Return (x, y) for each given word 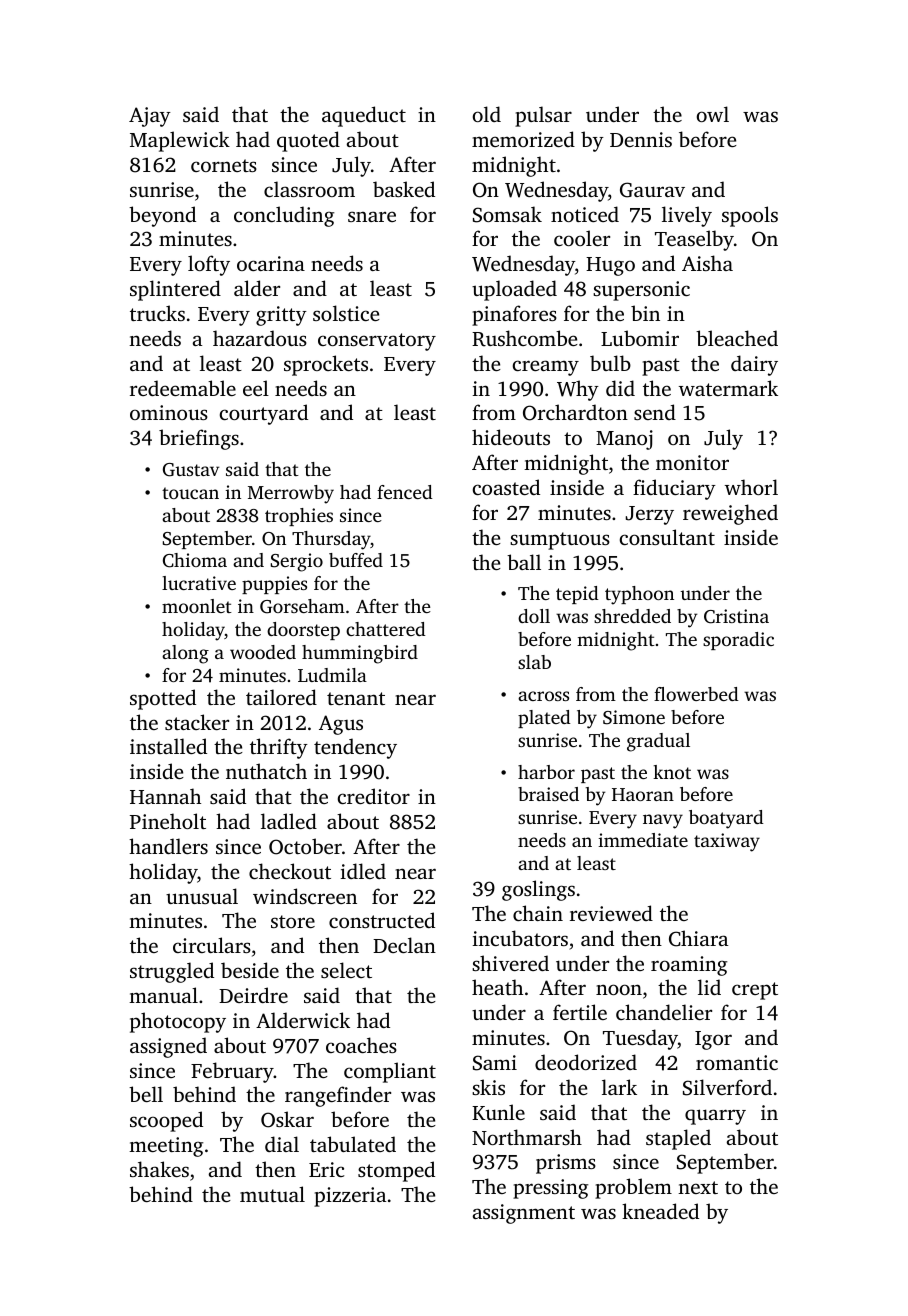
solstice (346, 313)
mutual (272, 1194)
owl (713, 114)
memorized (523, 139)
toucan (190, 493)
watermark (728, 388)
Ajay (150, 117)
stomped (396, 1171)
